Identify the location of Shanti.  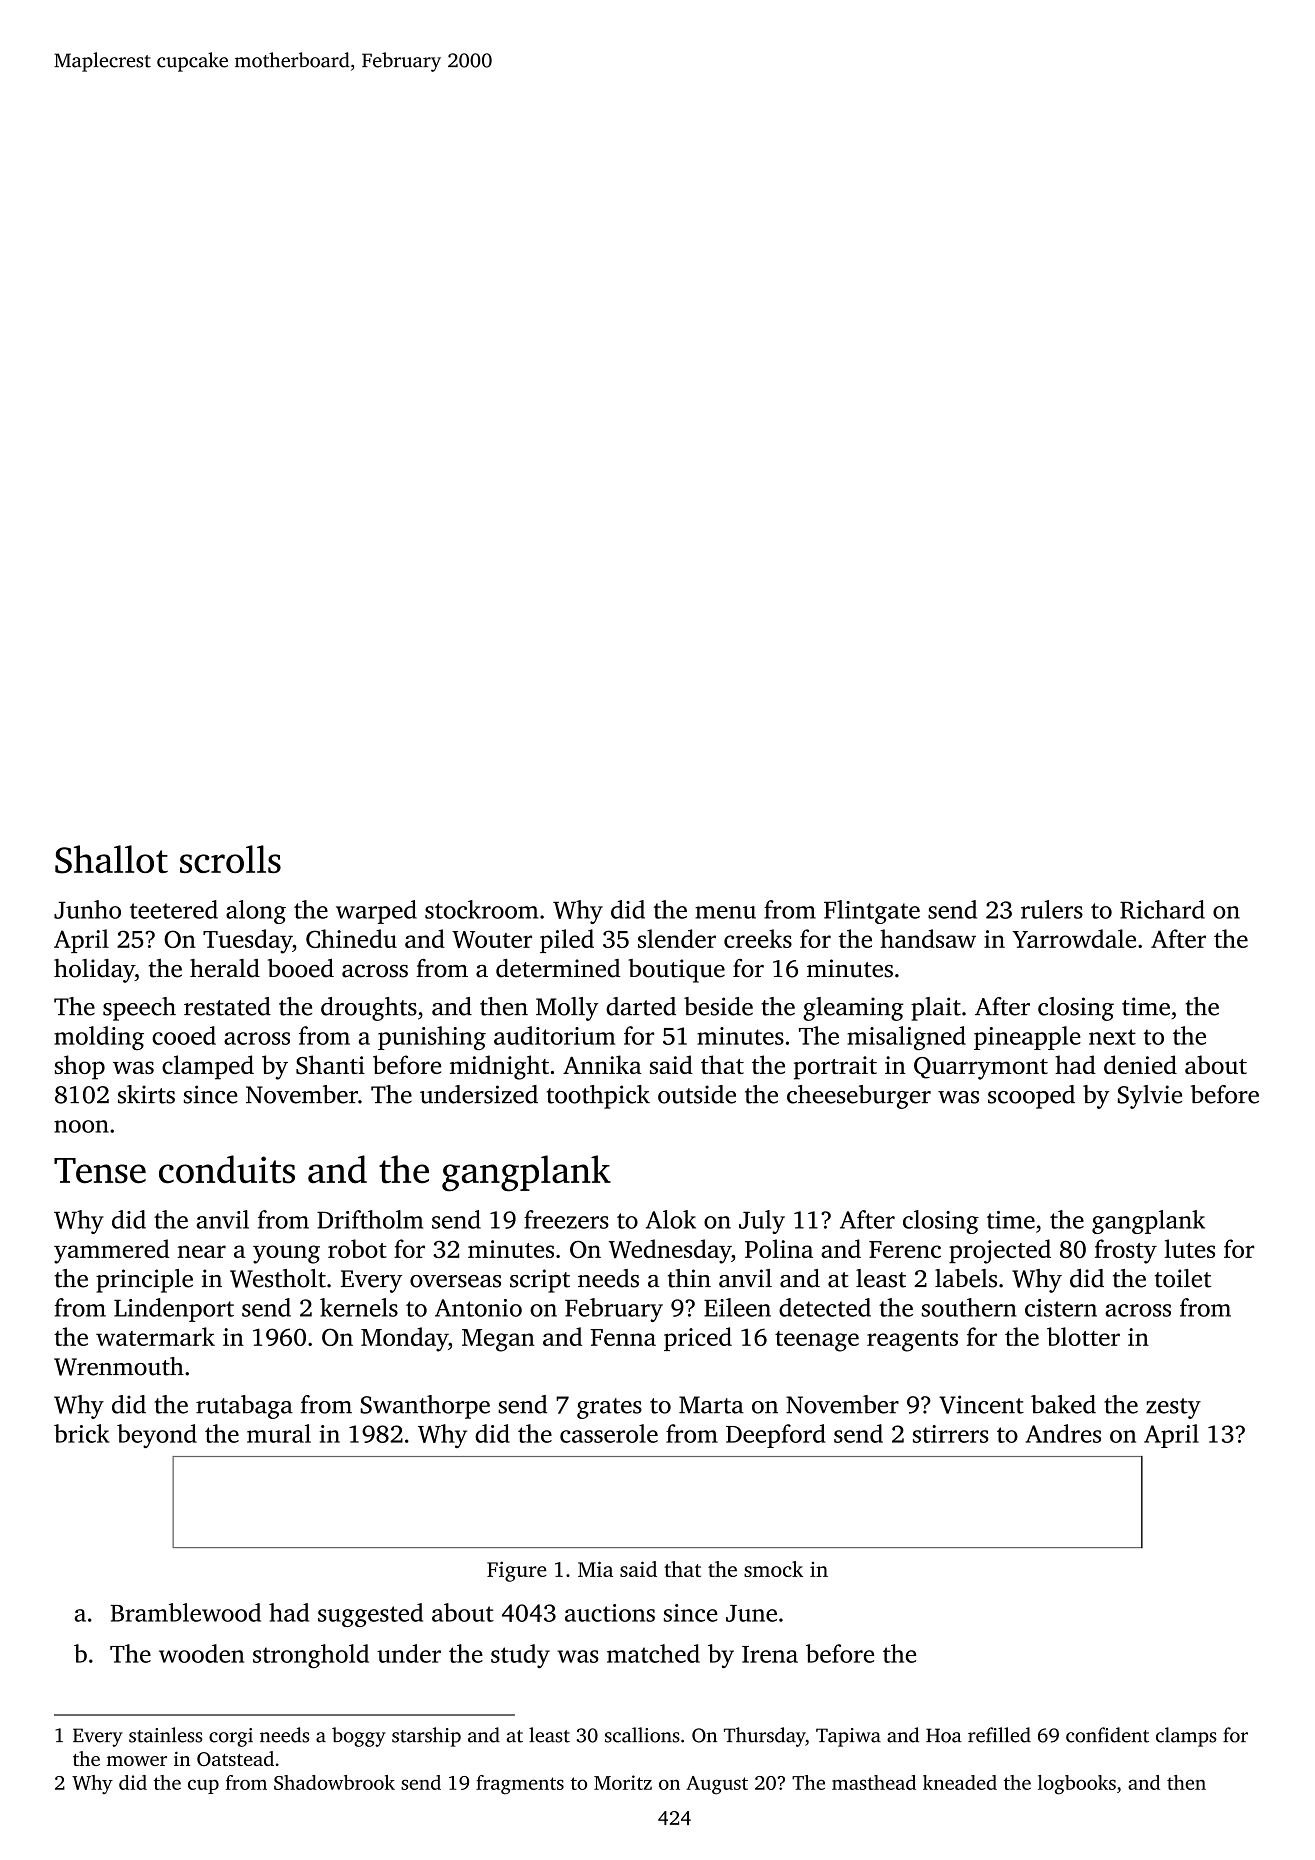
(330, 1065).
